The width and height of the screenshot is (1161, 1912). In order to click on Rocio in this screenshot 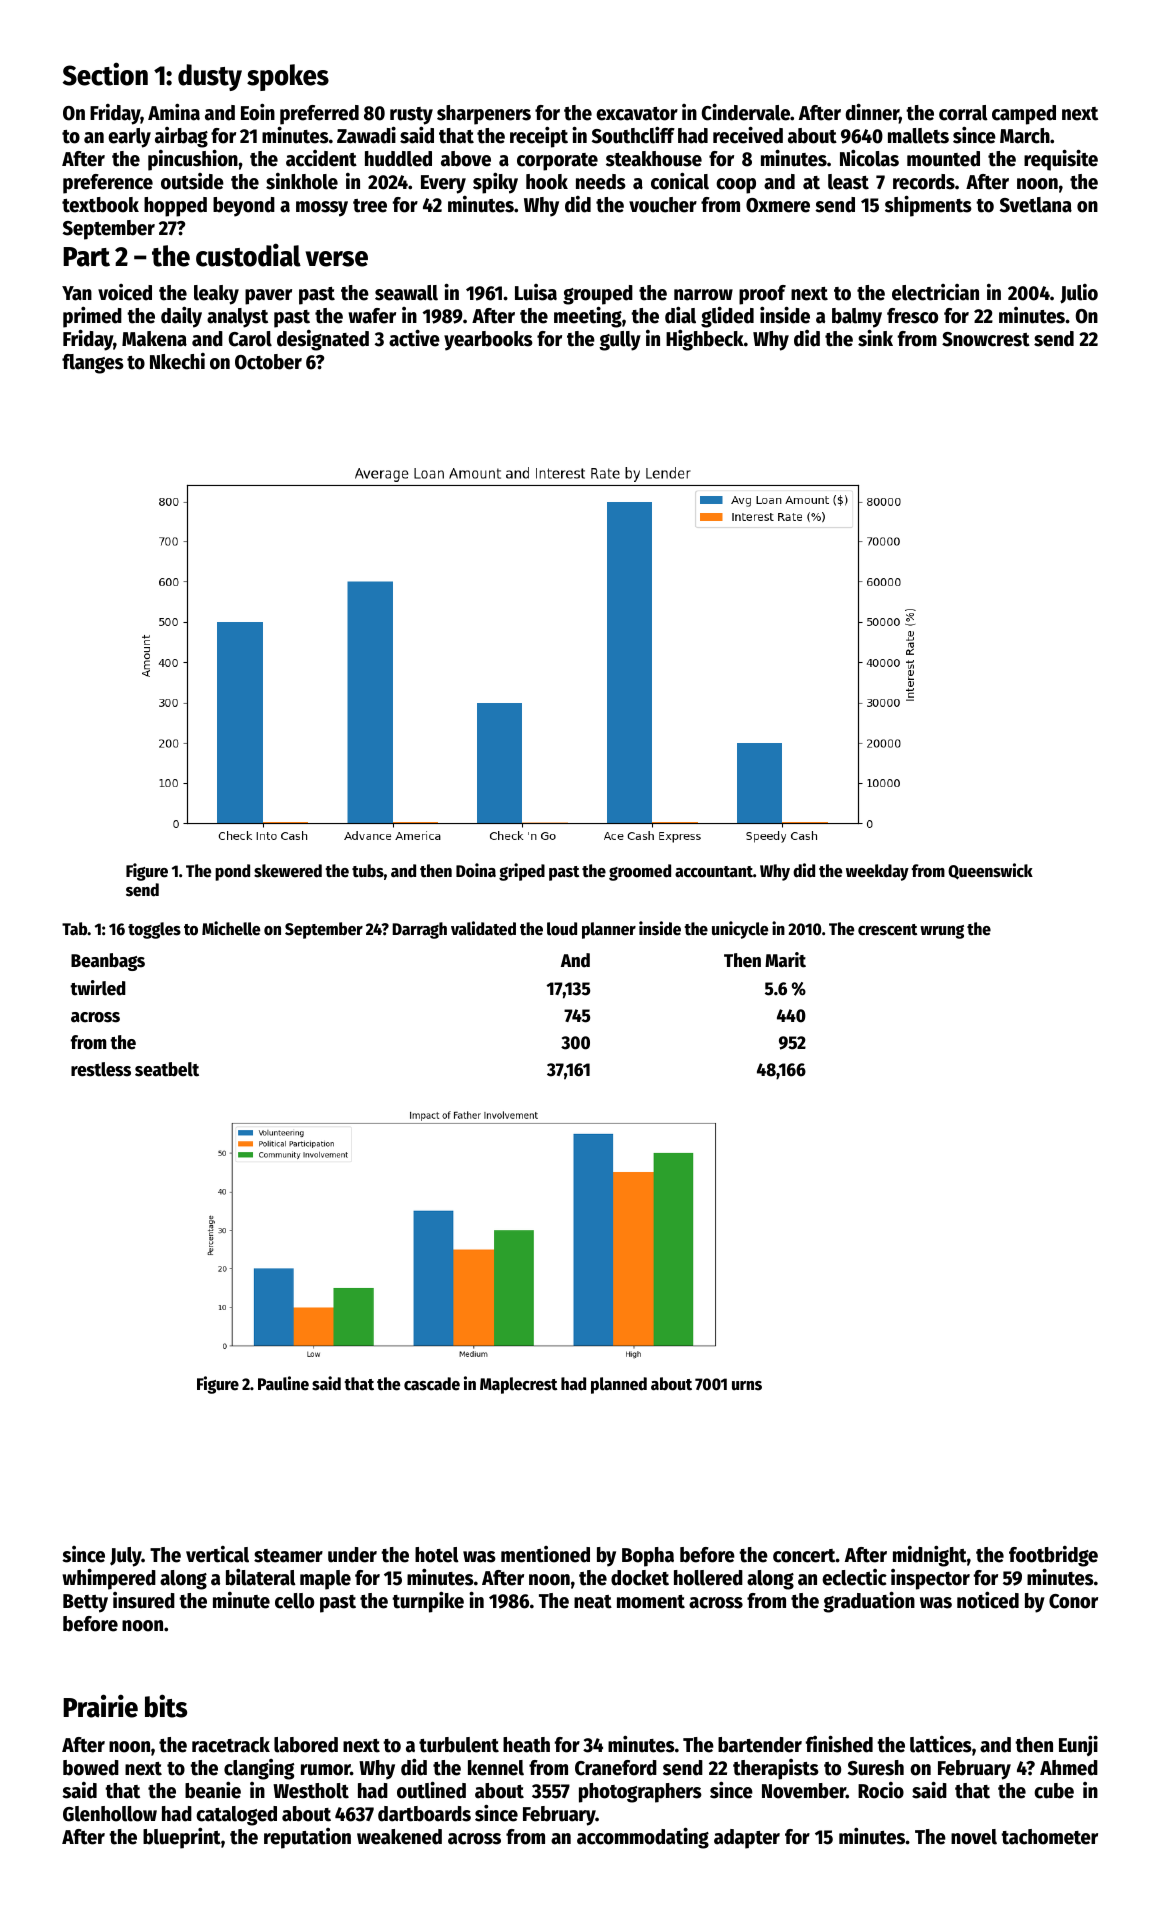, I will do `click(881, 1790)`.
